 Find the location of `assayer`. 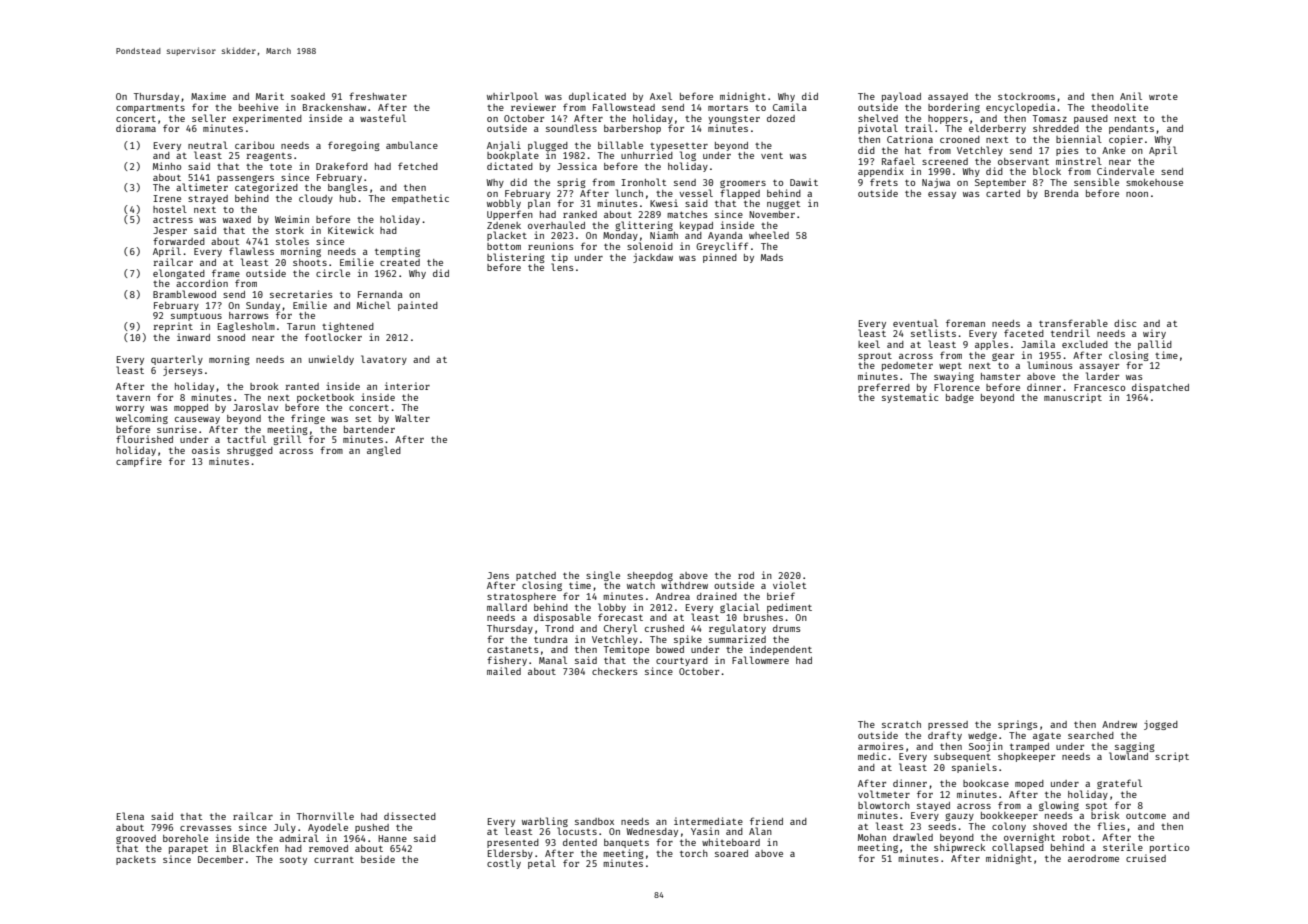

assayer is located at coordinates (1099, 367).
